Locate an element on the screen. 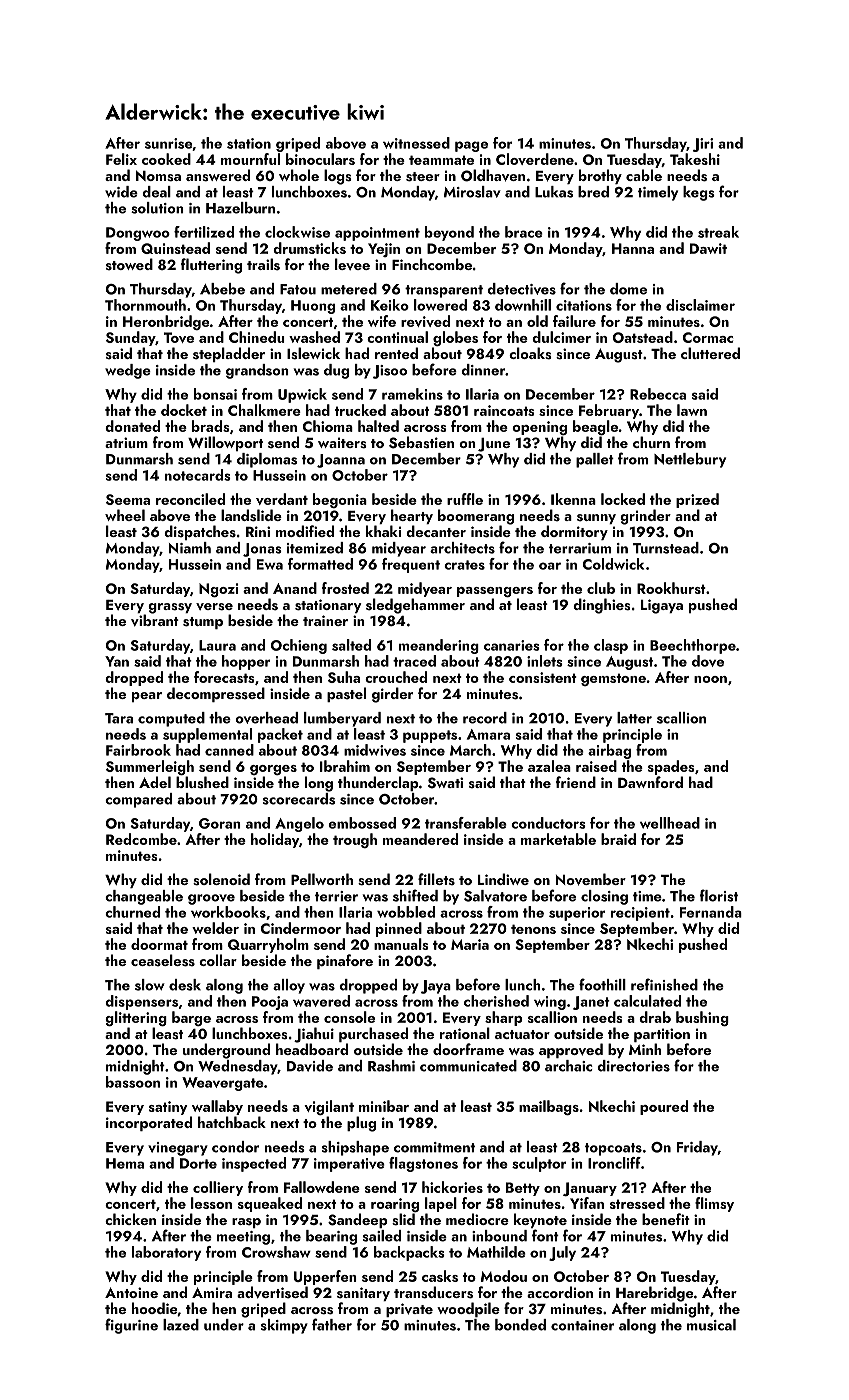 The width and height of the screenshot is (849, 1400). Thornmouth is located at coordinates (145, 305).
